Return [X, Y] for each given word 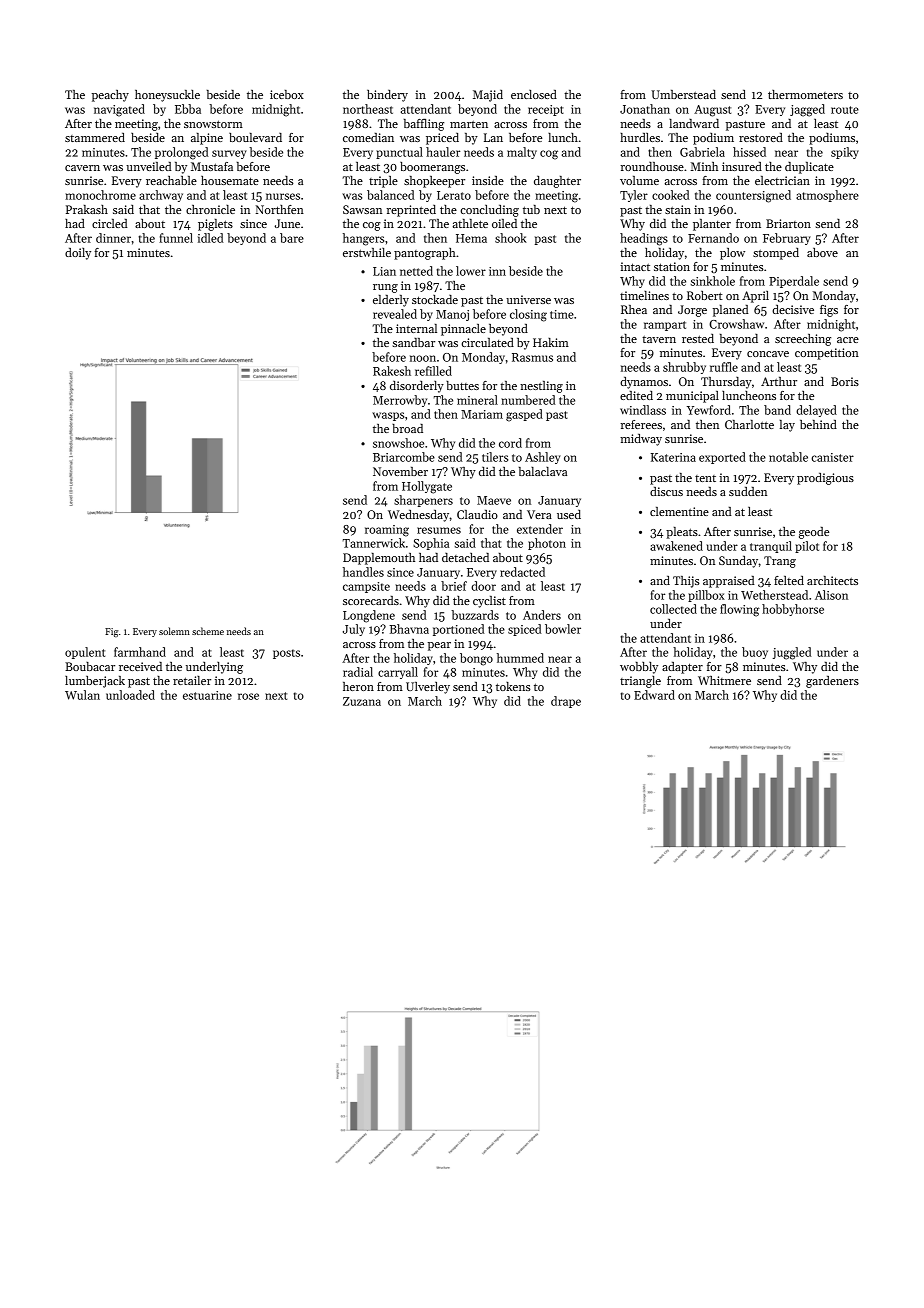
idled [210, 238]
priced [442, 139]
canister [832, 457]
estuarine [207, 695]
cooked [670, 195]
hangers [363, 239]
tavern [659, 339]
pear [439, 646]
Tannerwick [374, 543]
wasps [388, 416]
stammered [95, 137]
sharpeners [423, 501]
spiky [845, 153]
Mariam [482, 414]
